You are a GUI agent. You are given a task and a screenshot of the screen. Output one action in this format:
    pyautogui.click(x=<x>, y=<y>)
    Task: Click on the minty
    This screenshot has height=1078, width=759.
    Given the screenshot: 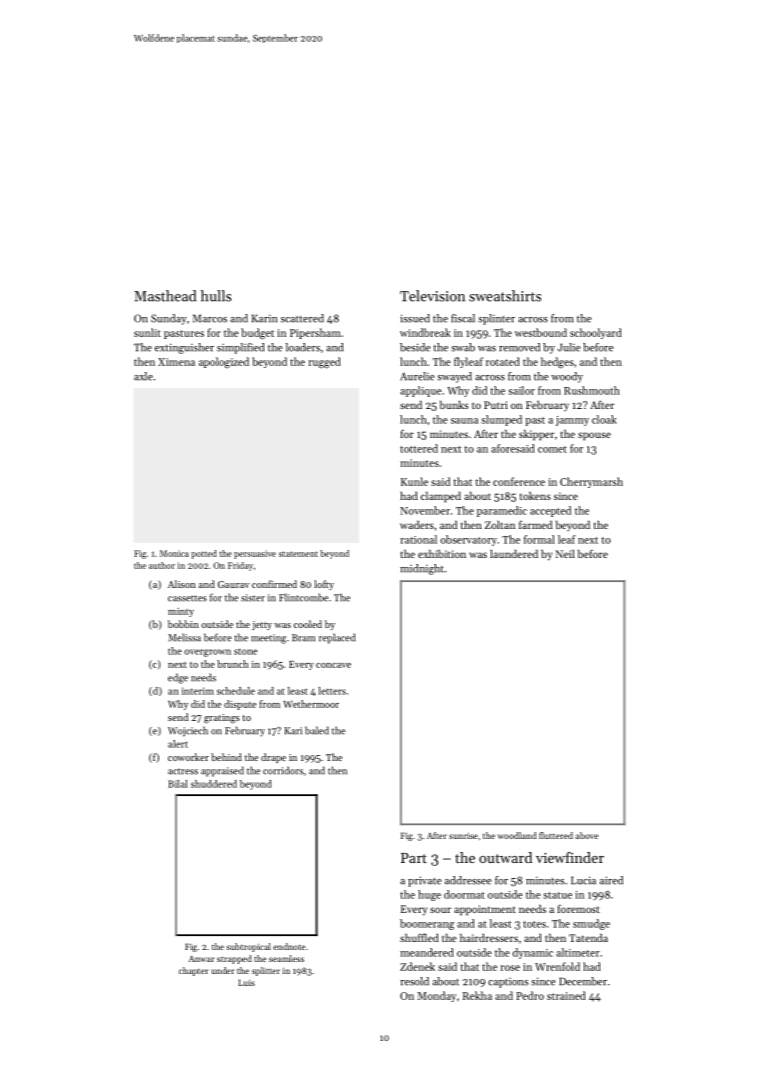 What is the action you would take?
    pyautogui.click(x=181, y=612)
